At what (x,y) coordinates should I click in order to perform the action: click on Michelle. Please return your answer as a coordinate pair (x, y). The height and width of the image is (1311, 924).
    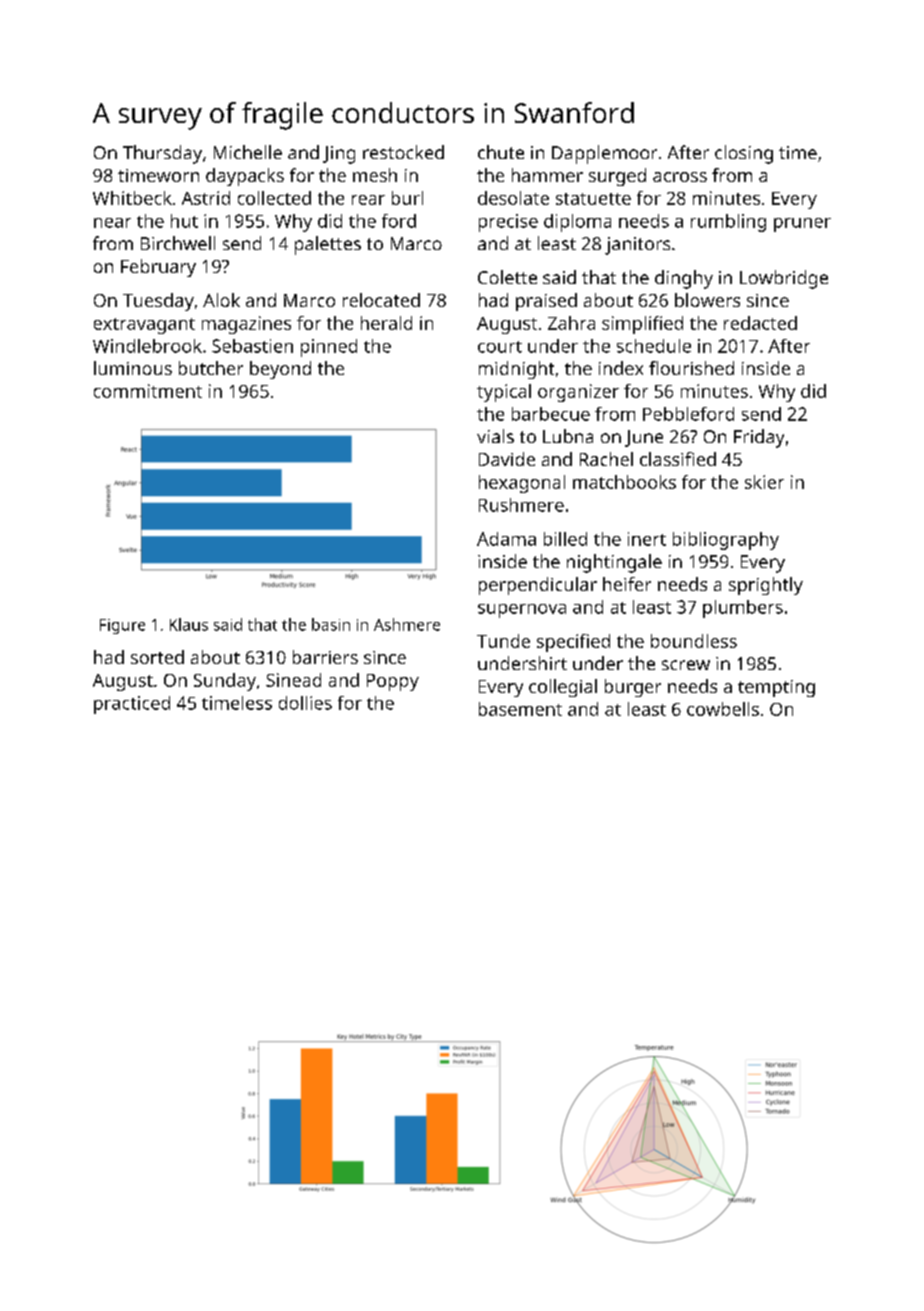
    Looking at the image, I should click on (248, 152).
